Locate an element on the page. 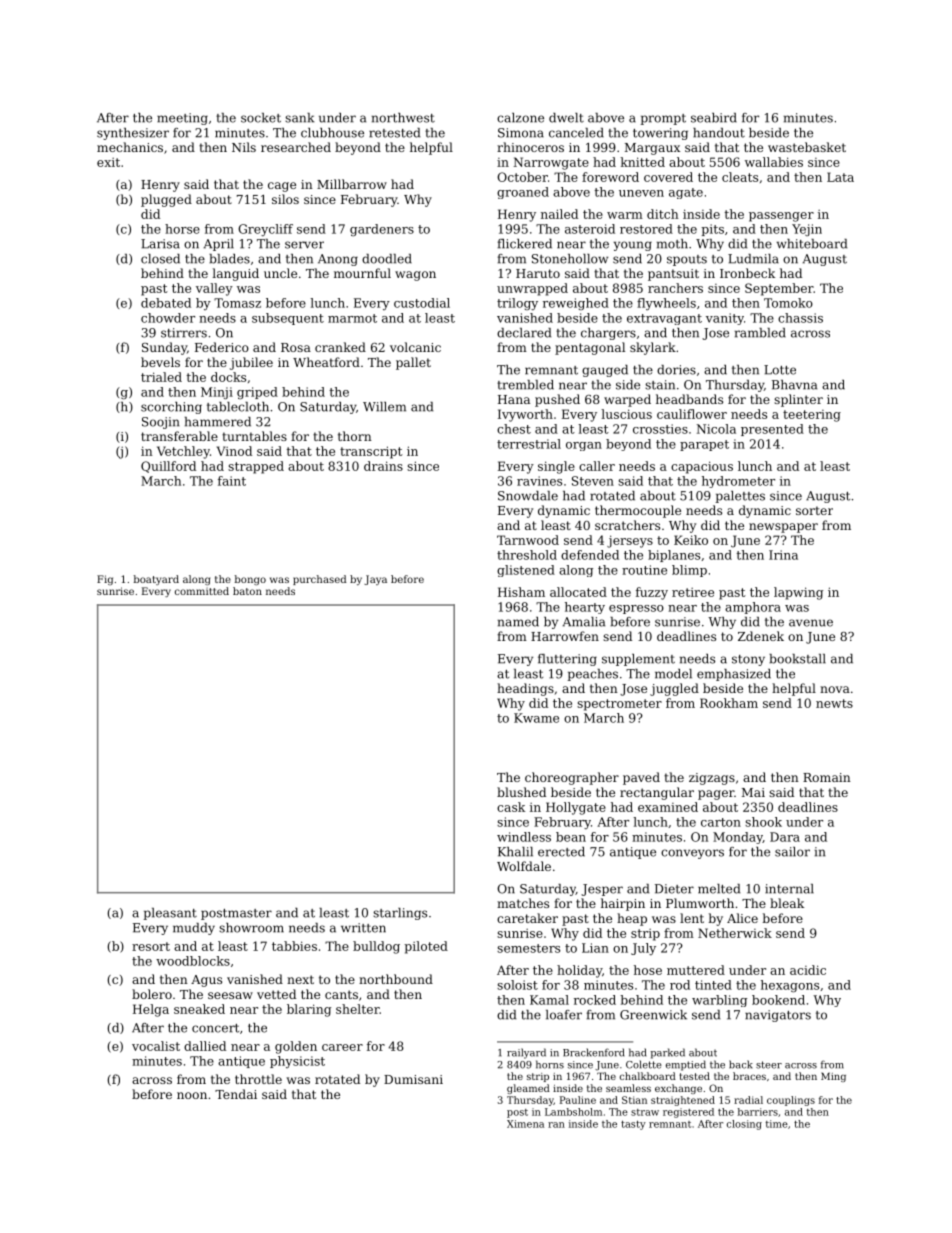 The height and width of the page is (1233, 952). northwest is located at coordinates (403, 118).
